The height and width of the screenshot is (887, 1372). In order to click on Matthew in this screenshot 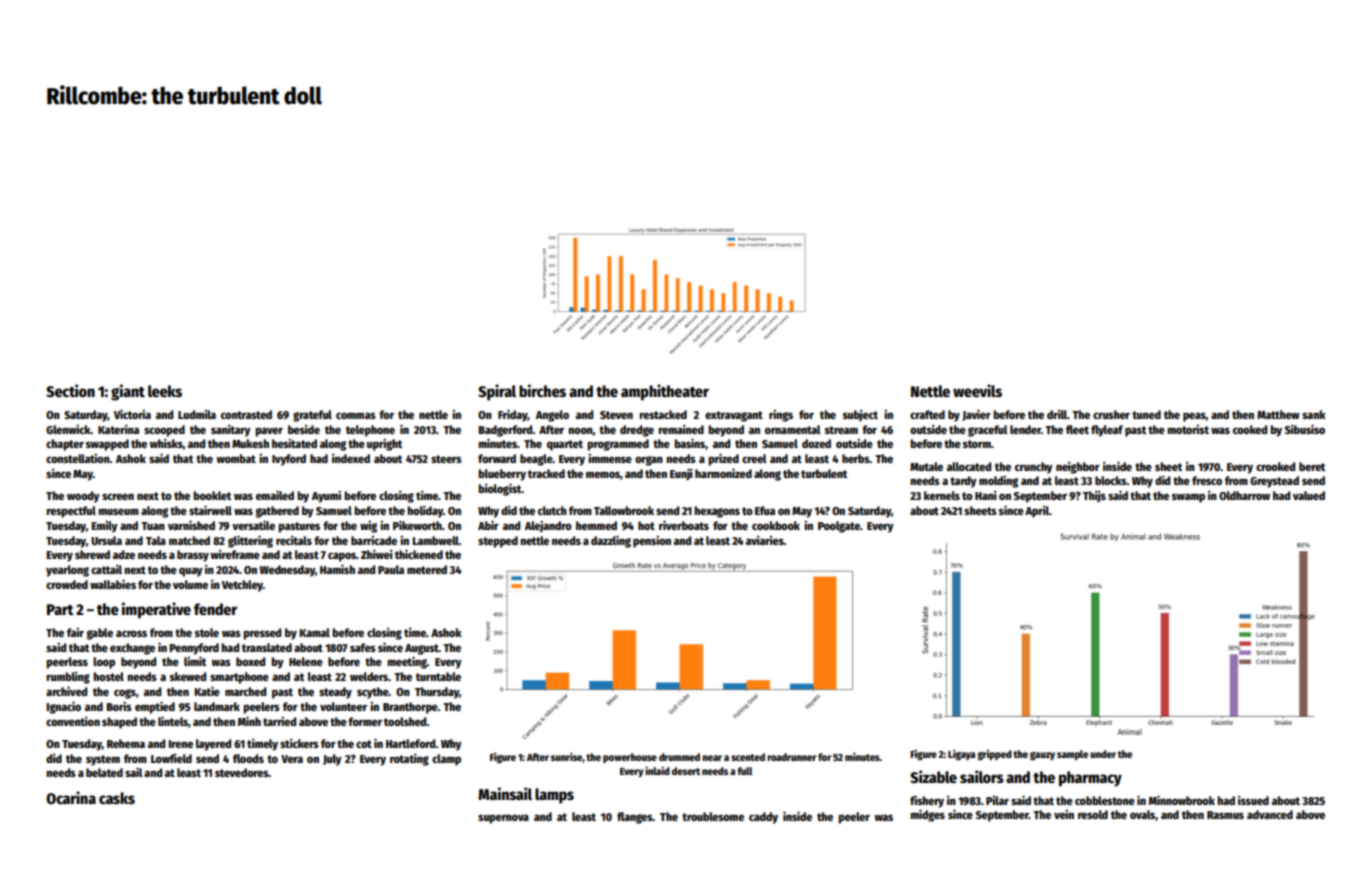, I will do `click(1278, 414)`.
